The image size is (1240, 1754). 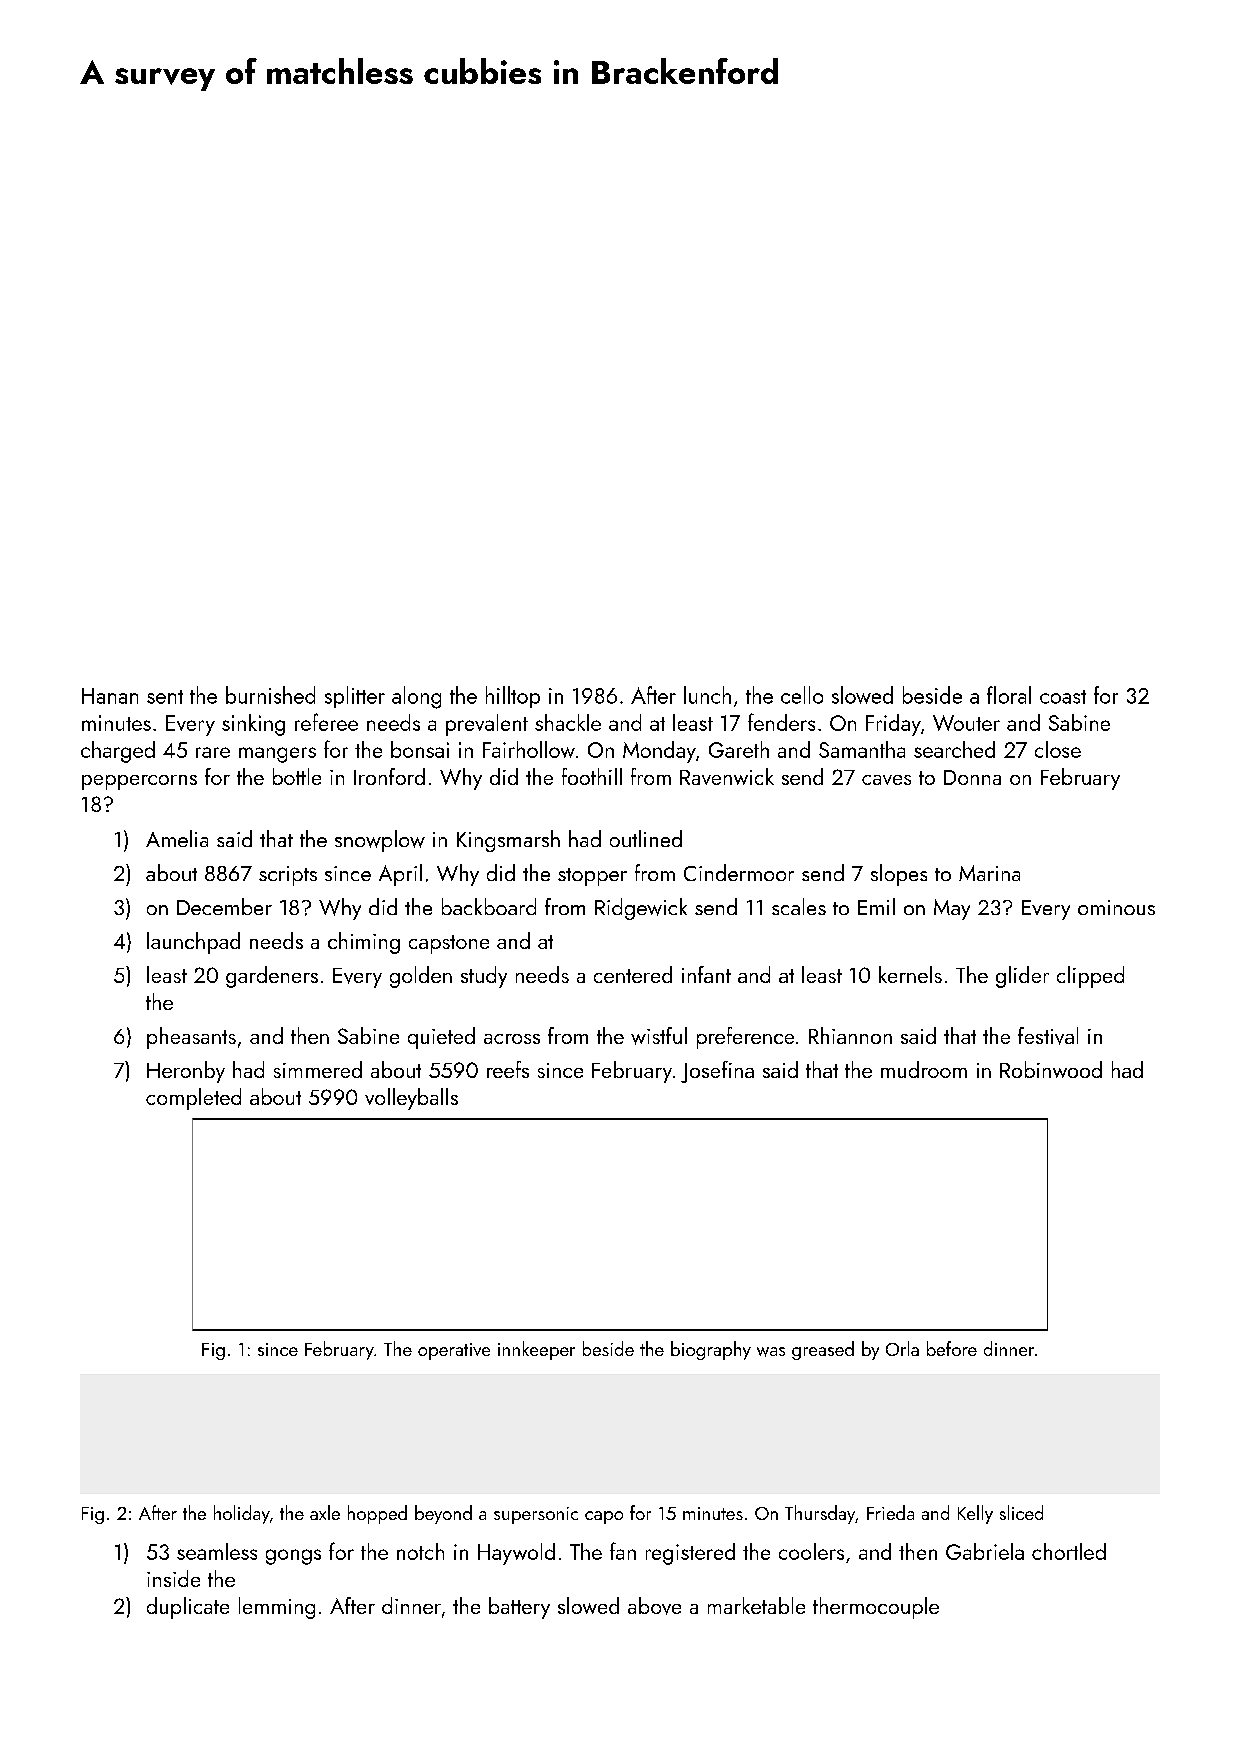 What do you see at coordinates (1051, 1069) in the screenshot?
I see `Robinwood` at bounding box center [1051, 1069].
